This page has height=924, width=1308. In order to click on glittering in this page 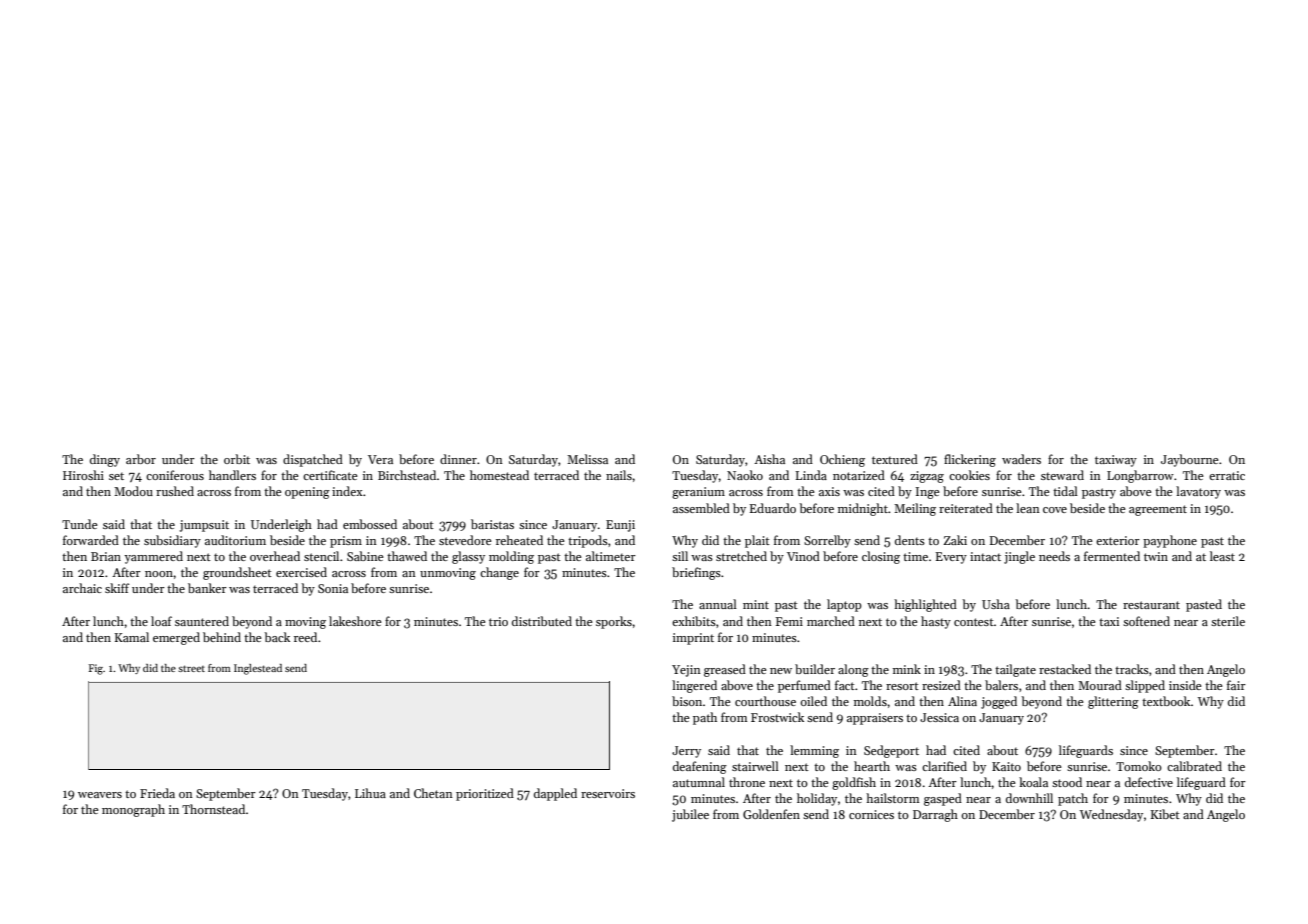, I will do `click(1113, 702)`.
